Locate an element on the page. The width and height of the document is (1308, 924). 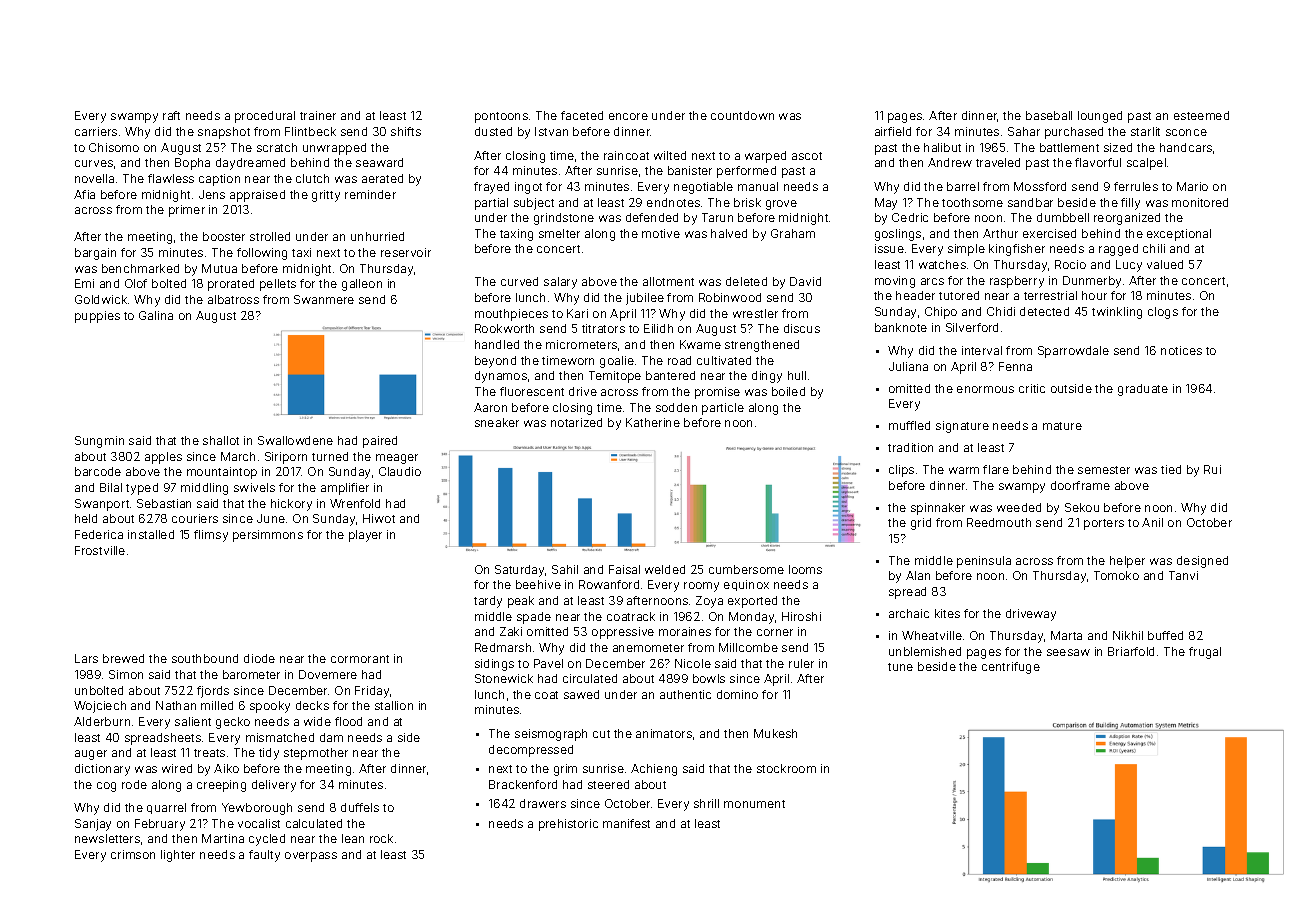
dictionary is located at coordinates (102, 770).
